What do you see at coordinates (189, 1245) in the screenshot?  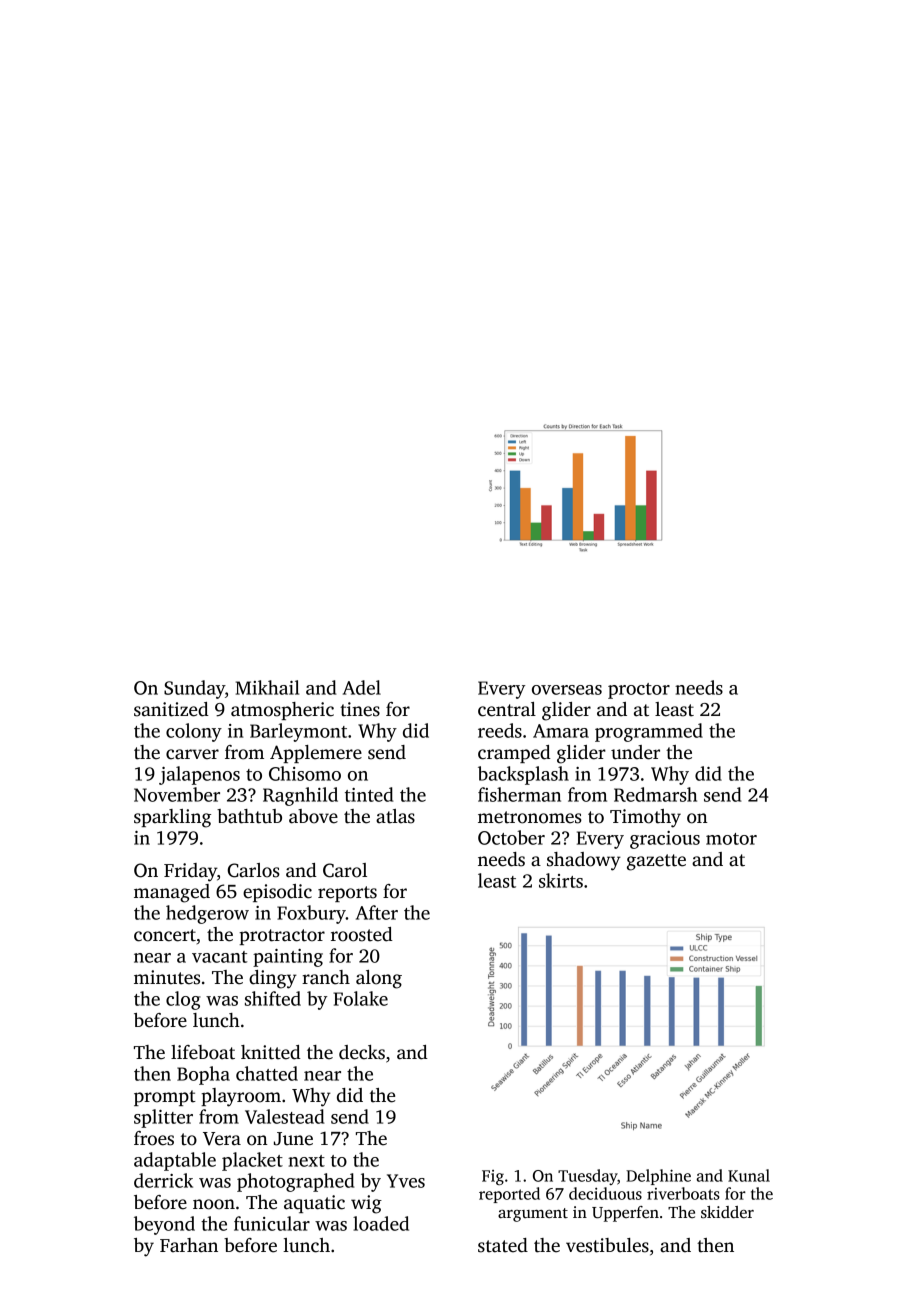 I see `Farhan` at bounding box center [189, 1245].
